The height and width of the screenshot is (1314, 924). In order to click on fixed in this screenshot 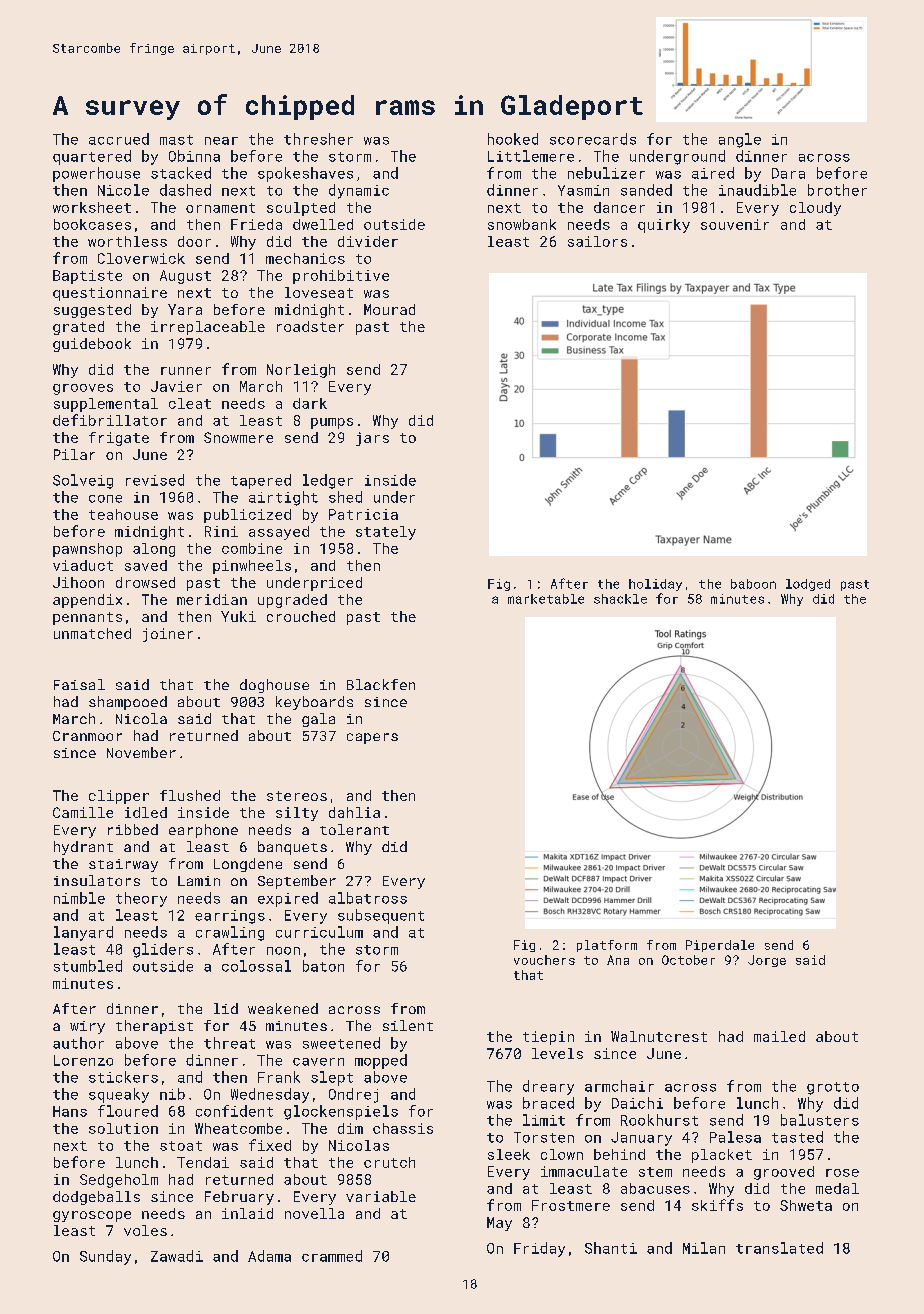, I will do `click(270, 1145)`.
